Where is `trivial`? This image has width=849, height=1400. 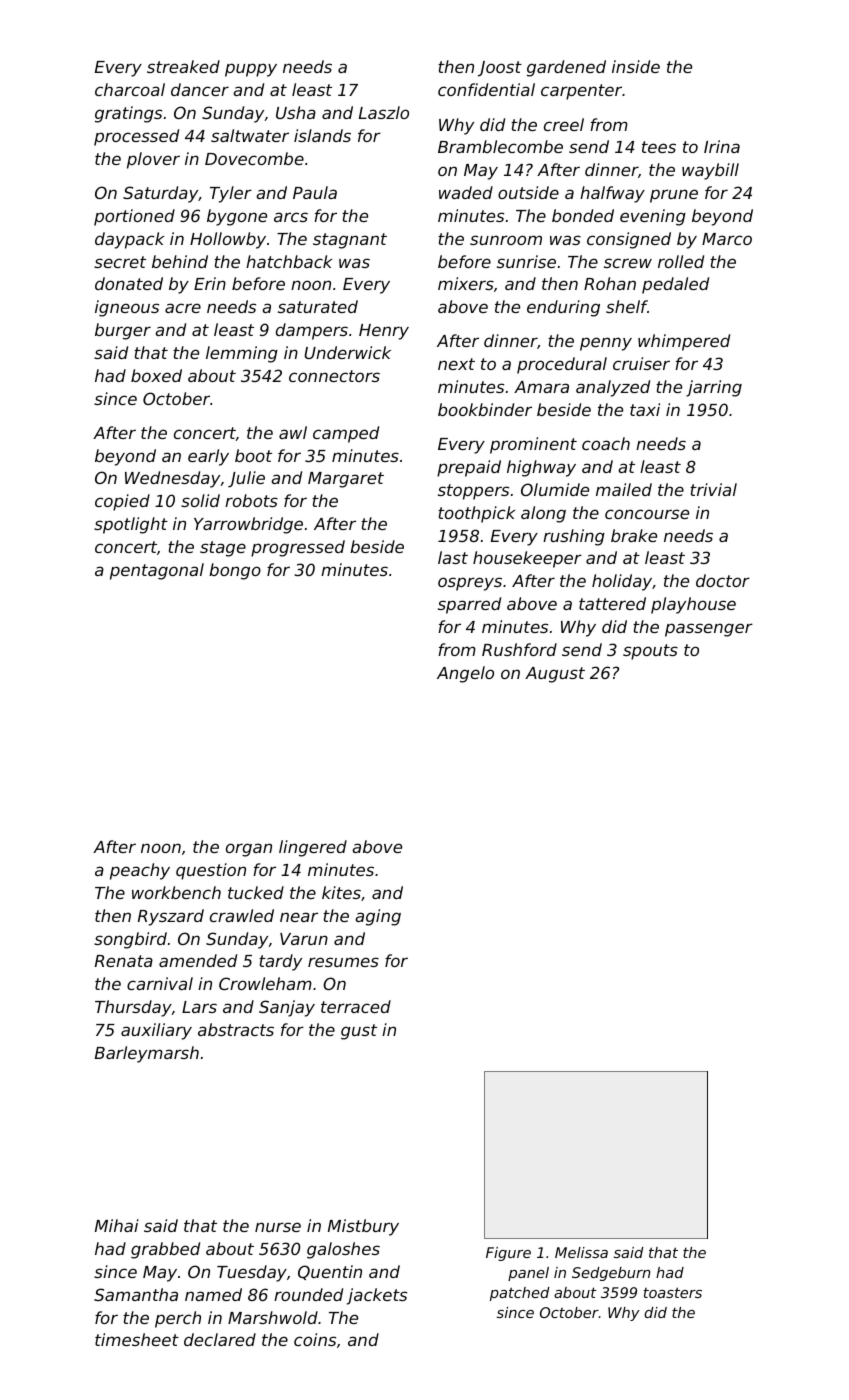 trivial is located at coordinates (713, 489).
